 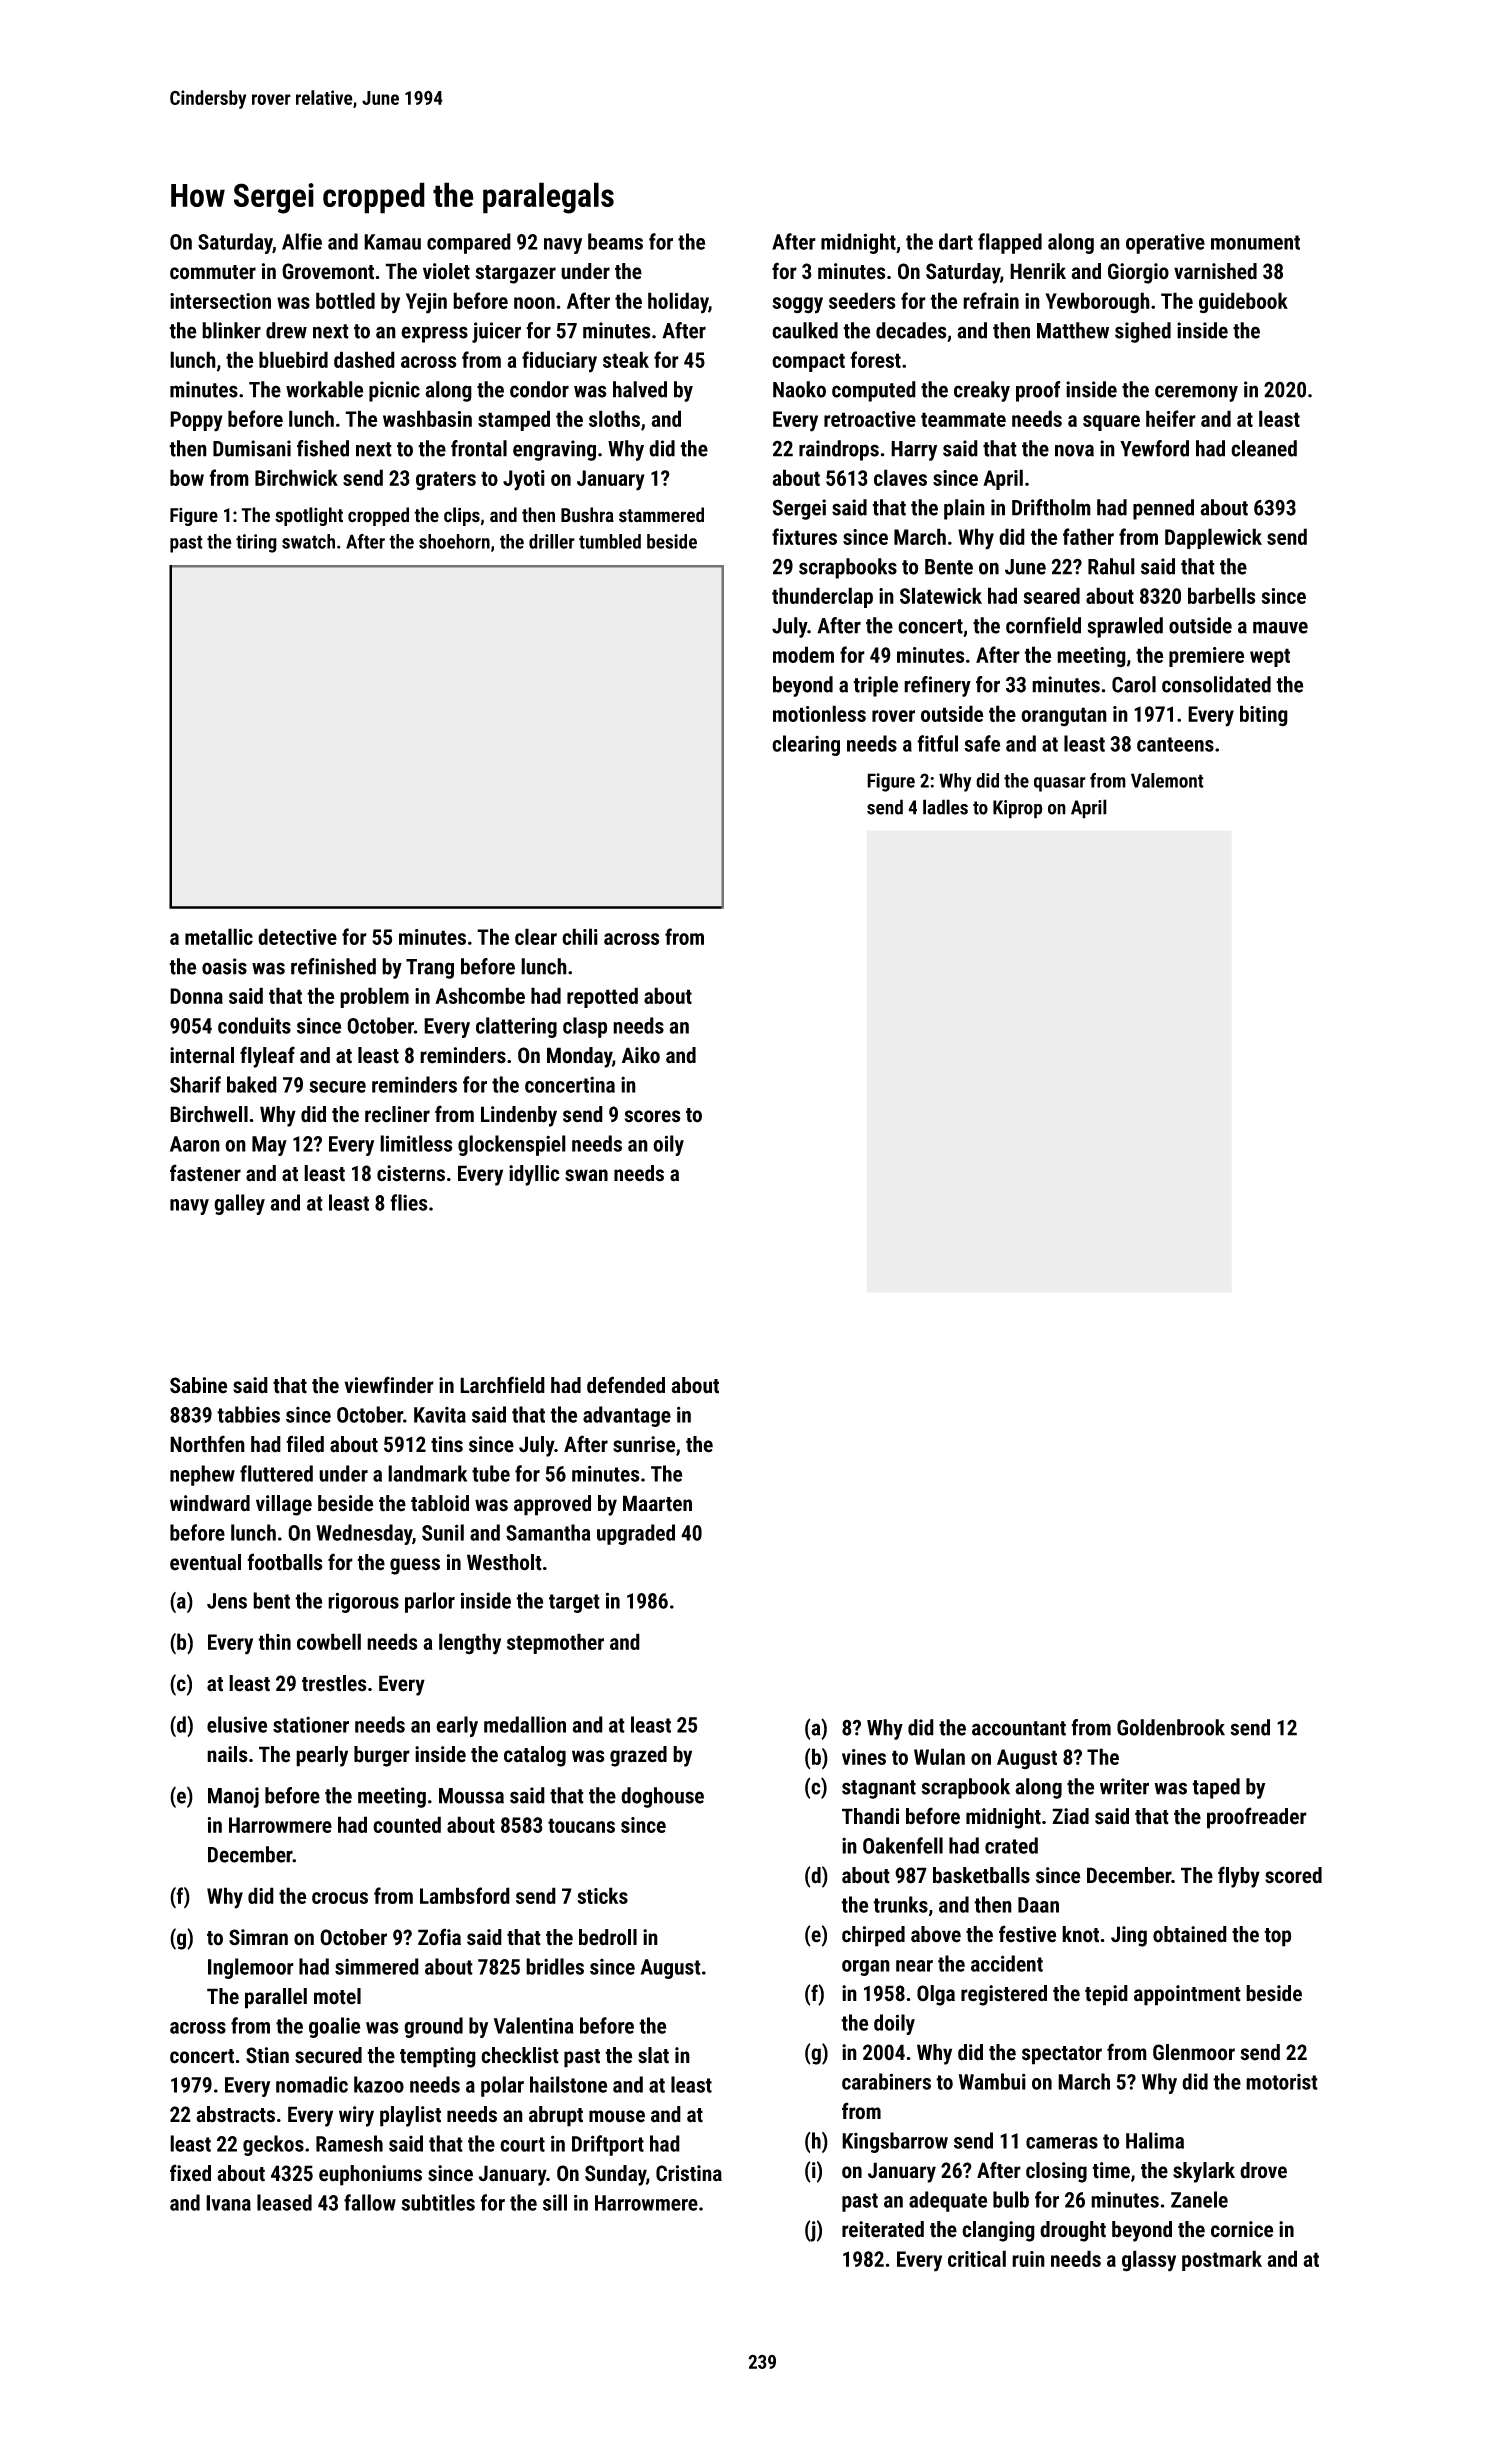 What do you see at coordinates (657, 1503) in the screenshot?
I see `Maarten` at bounding box center [657, 1503].
